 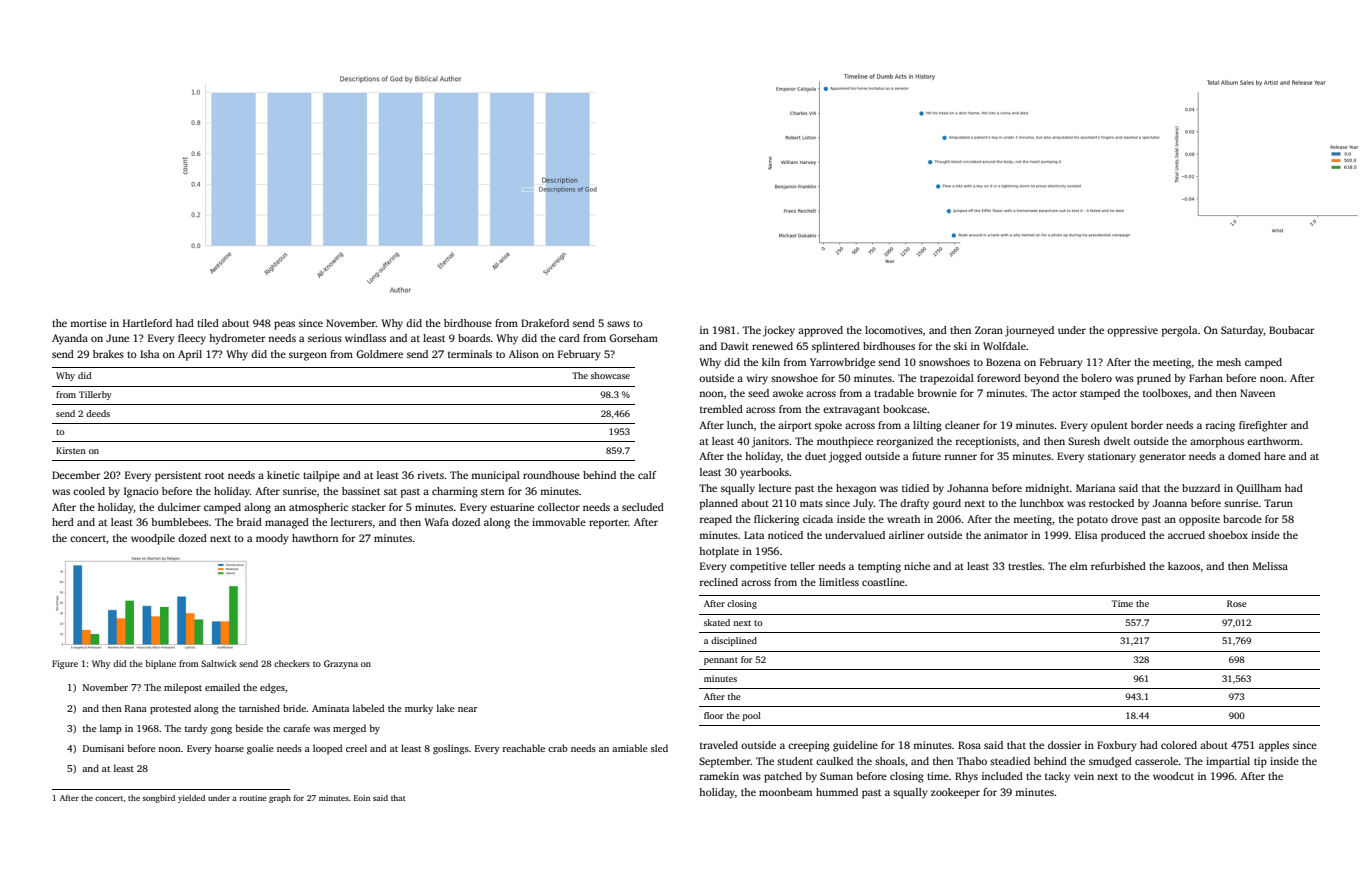 What do you see at coordinates (776, 520) in the image?
I see `flickering` at bounding box center [776, 520].
